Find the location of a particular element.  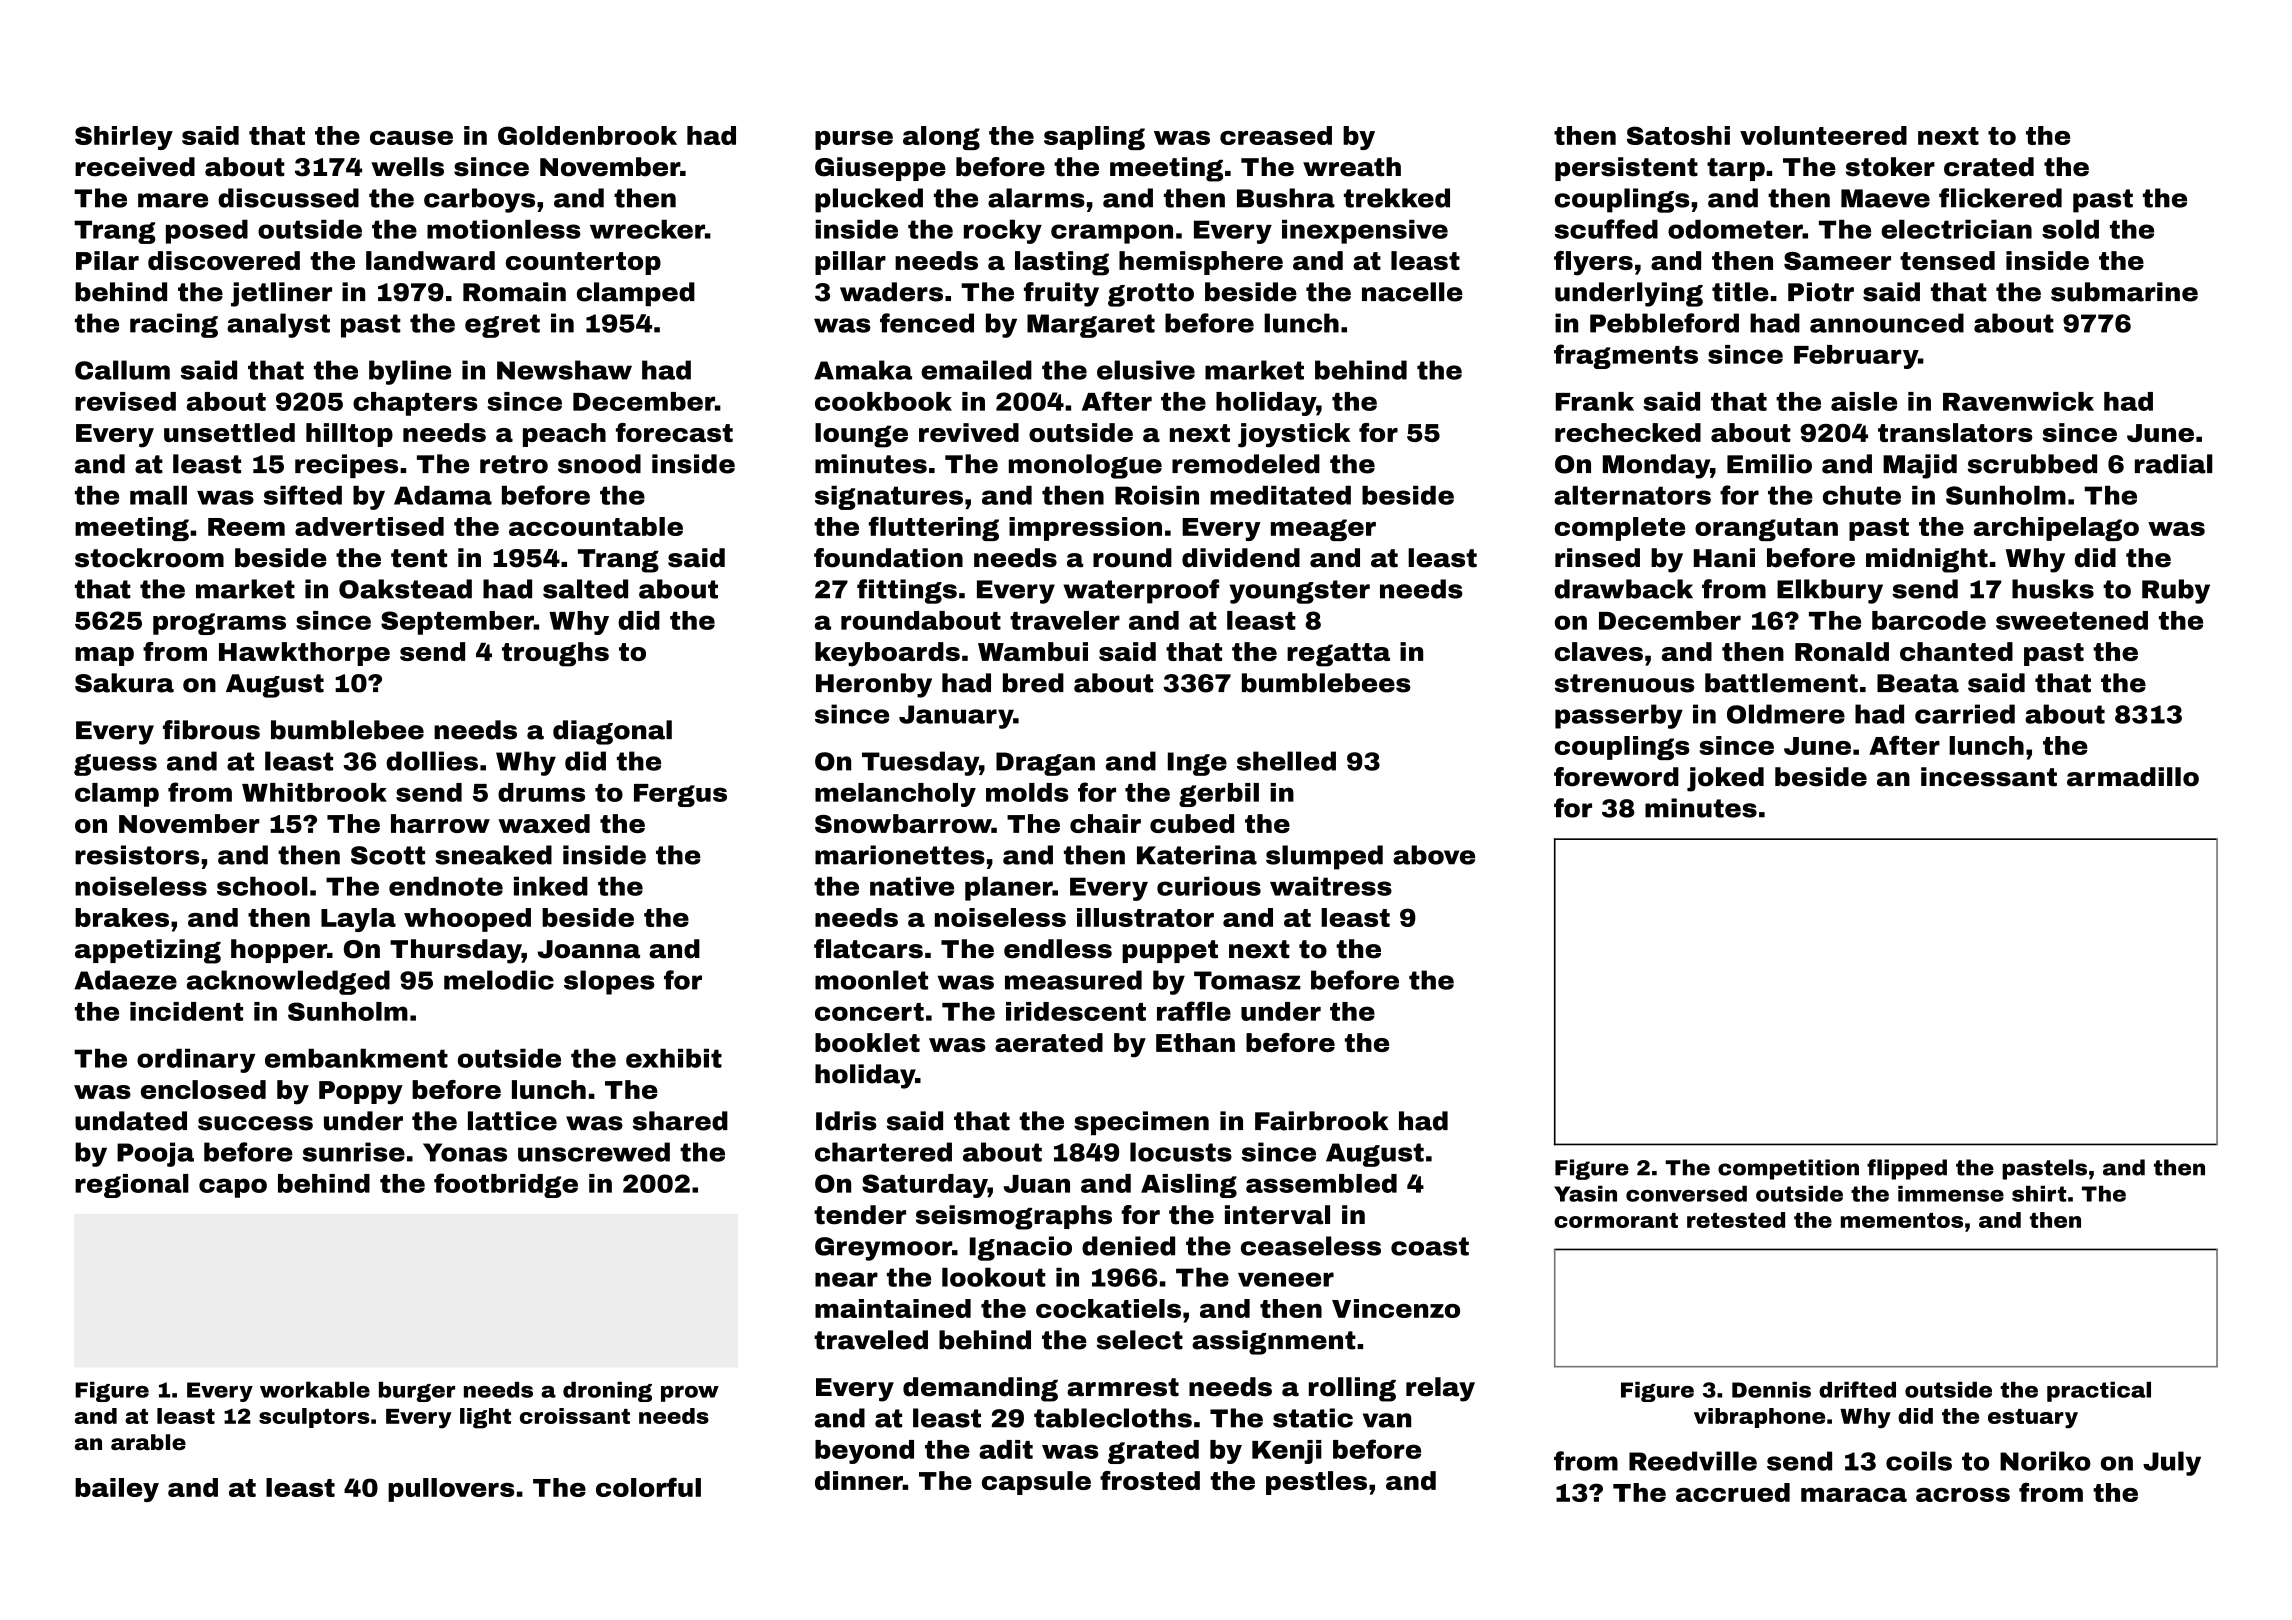

armadillo is located at coordinates (2133, 777).
